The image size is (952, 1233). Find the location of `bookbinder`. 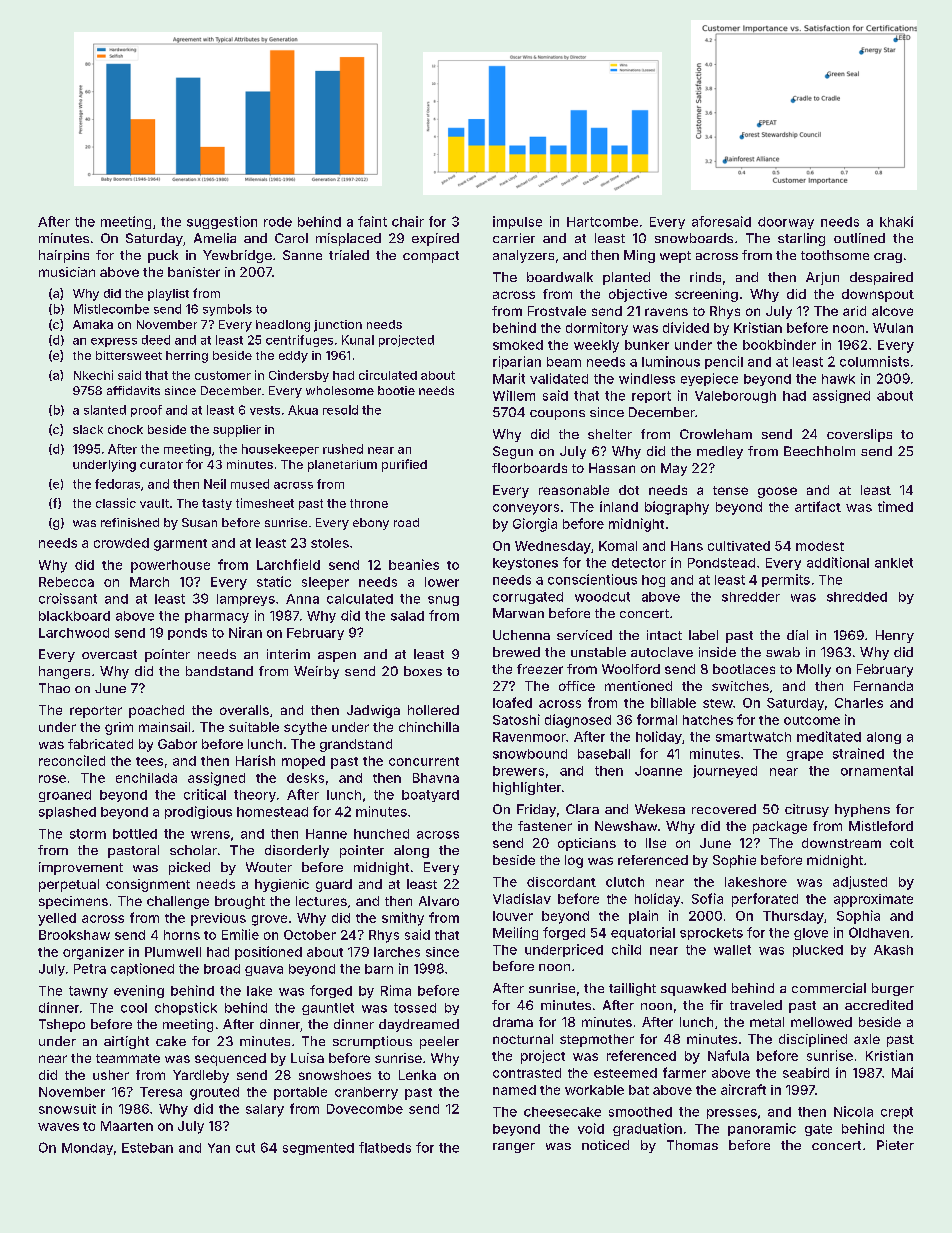

bookbinder is located at coordinates (779, 344).
